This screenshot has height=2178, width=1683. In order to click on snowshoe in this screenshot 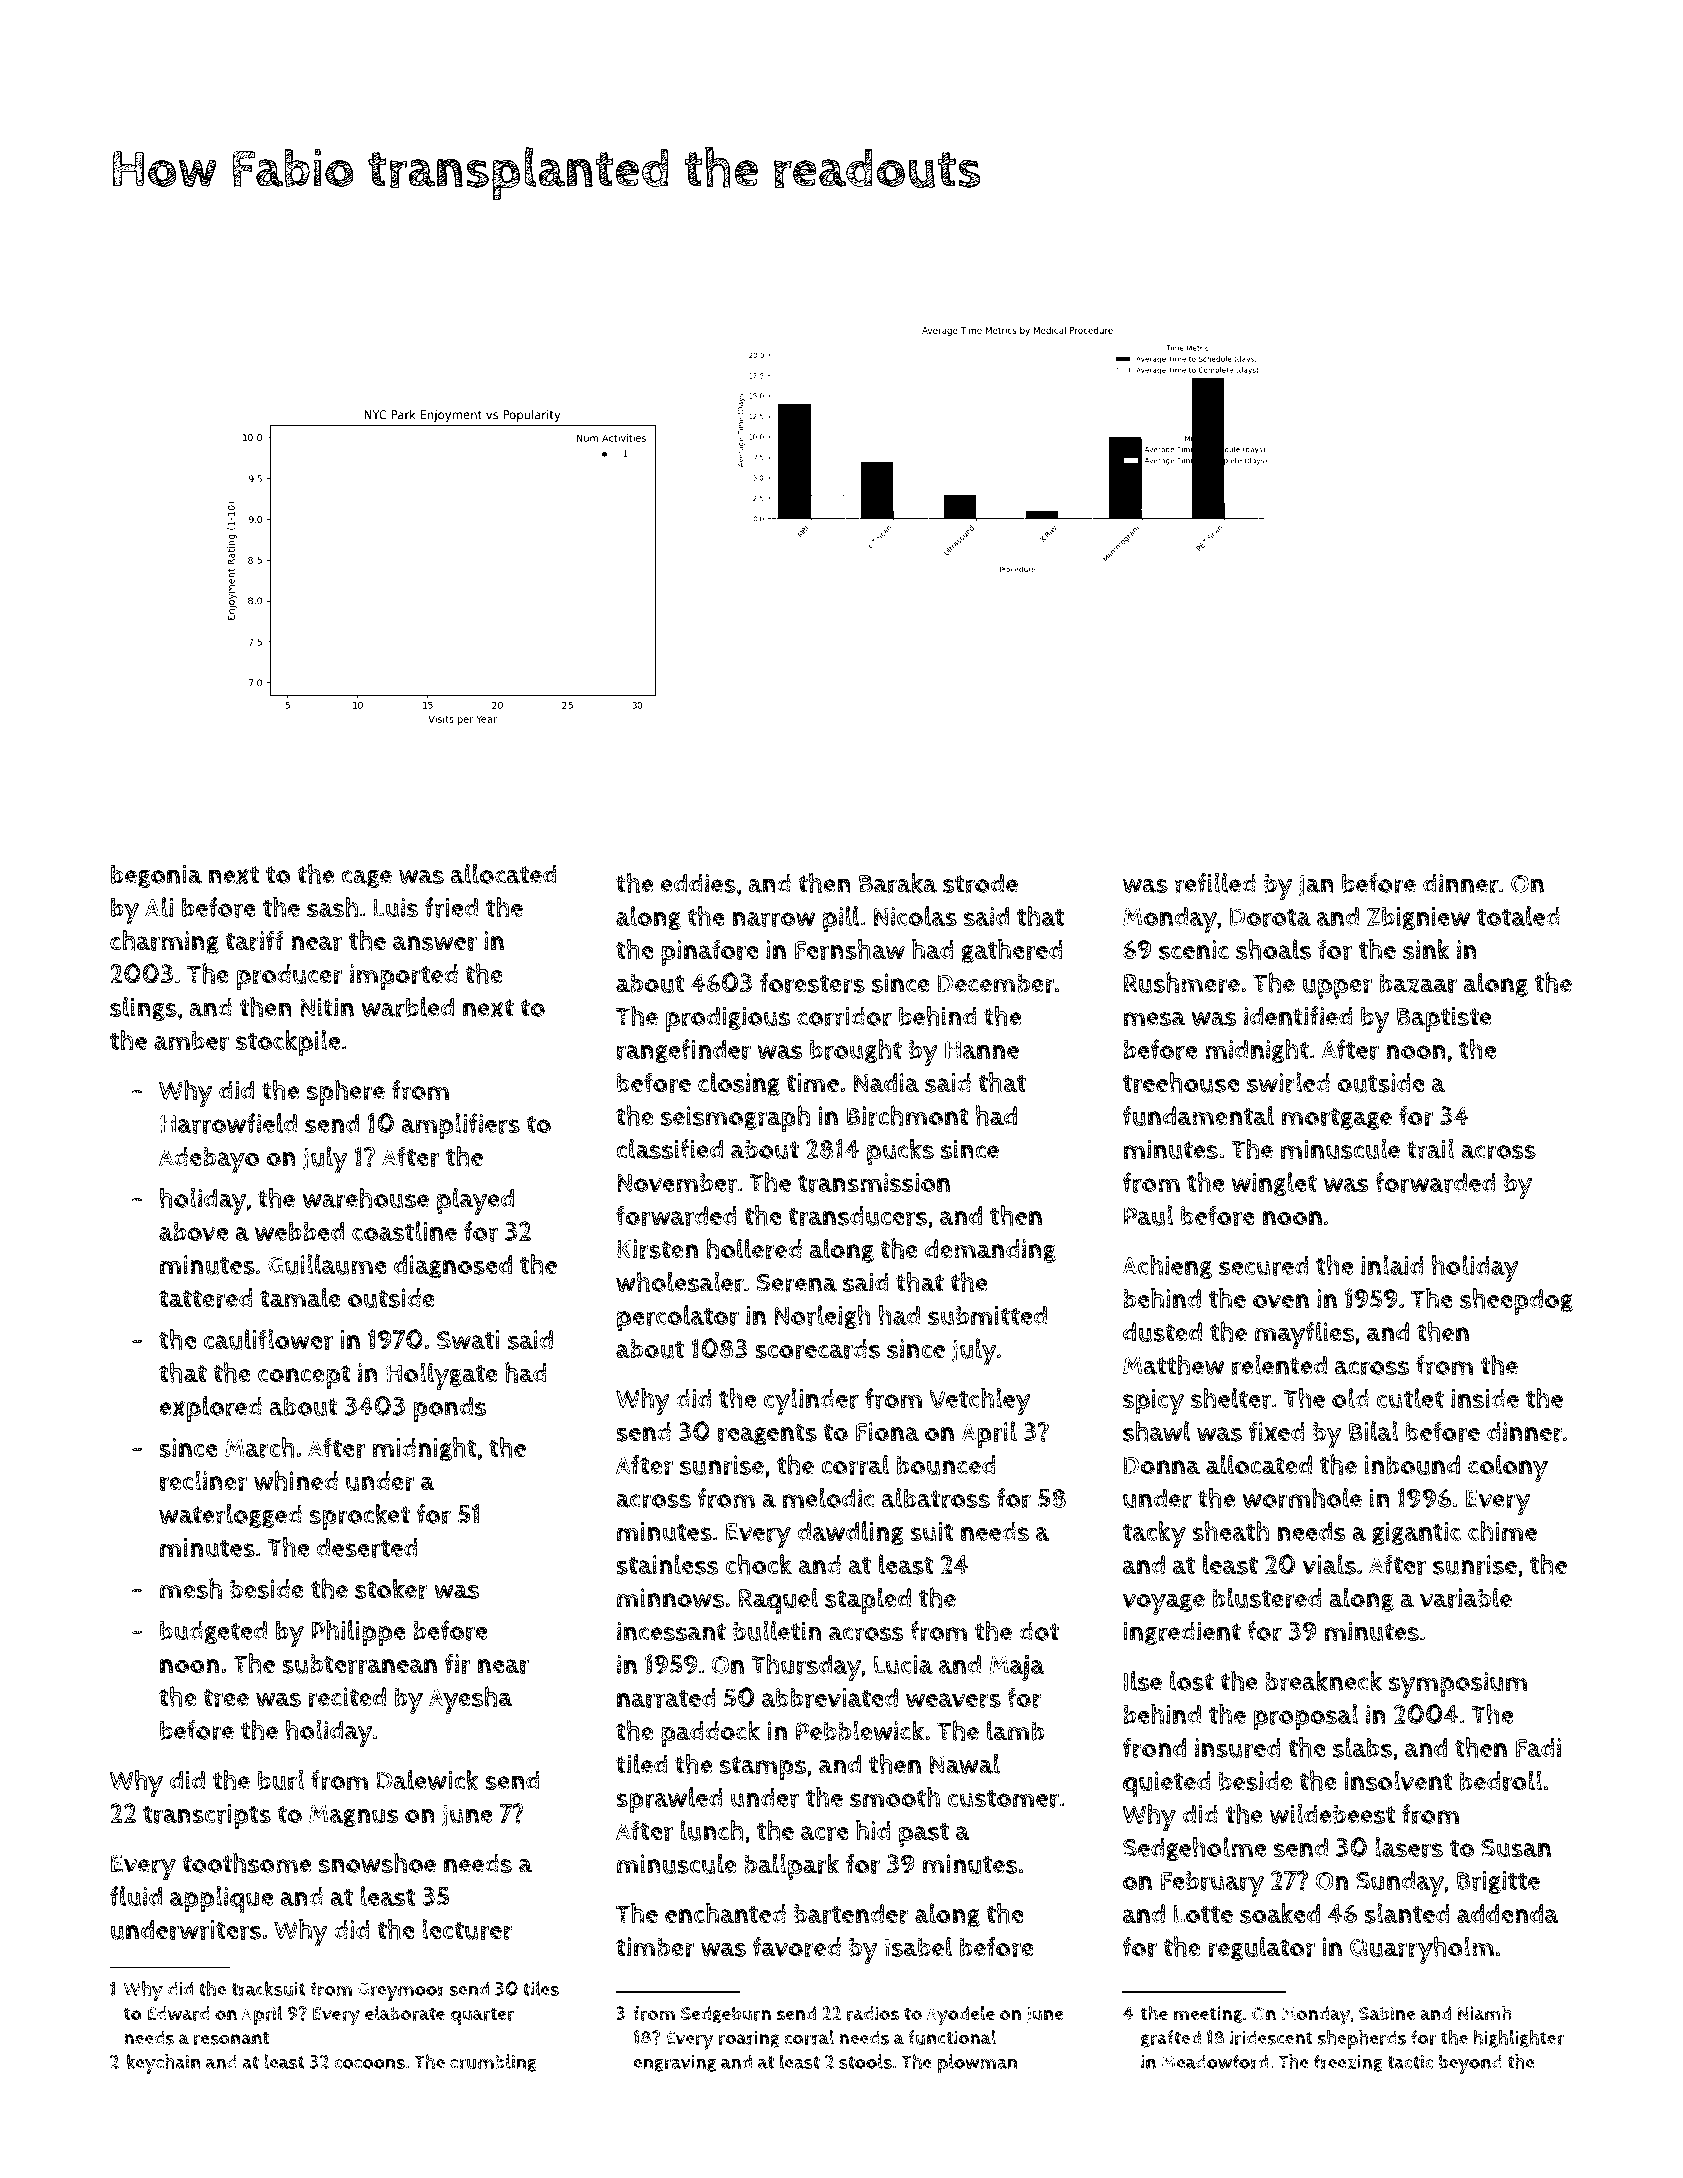, I will do `click(377, 1862)`.
